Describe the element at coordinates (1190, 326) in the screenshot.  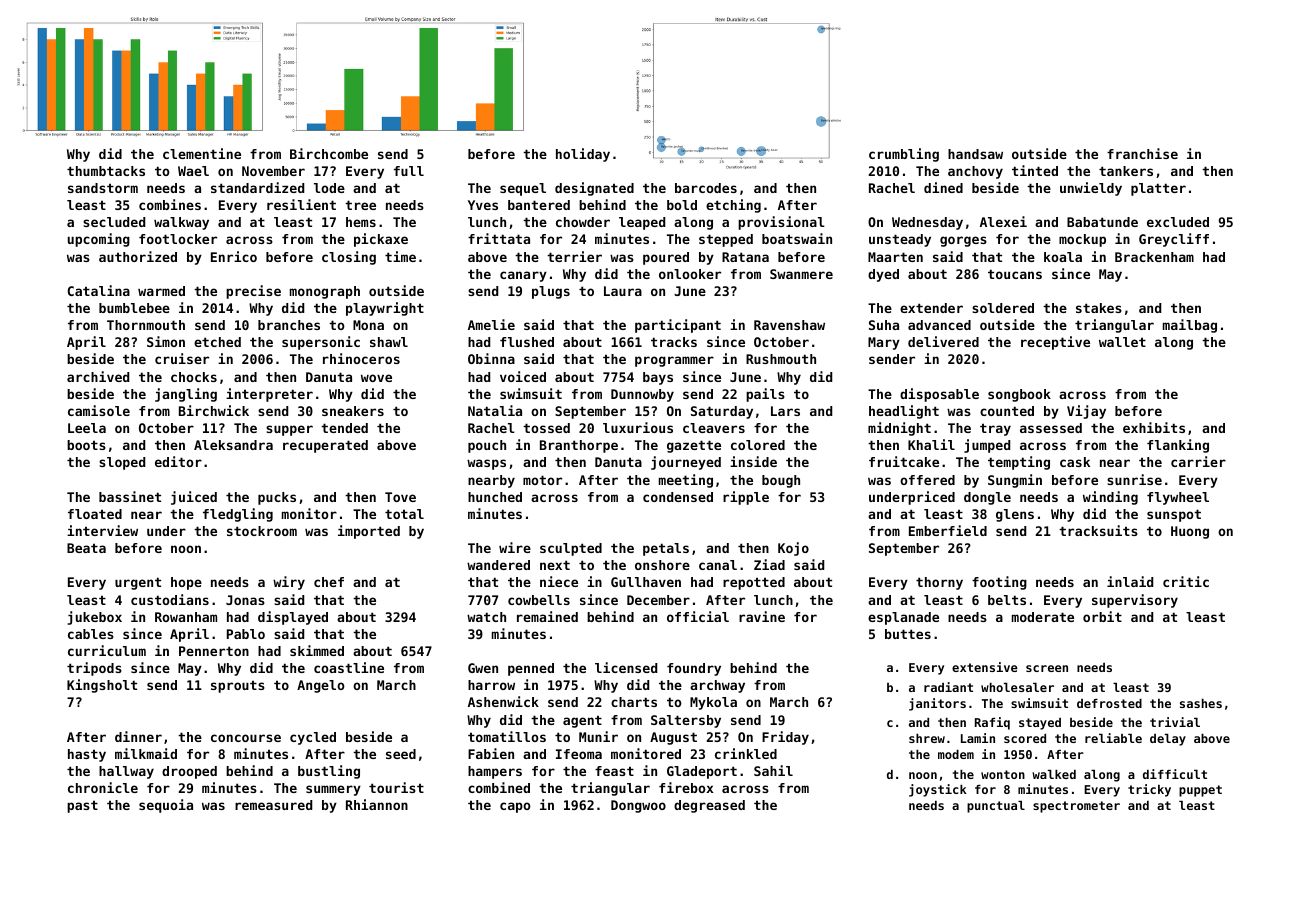
I see `mailbag` at that location.
